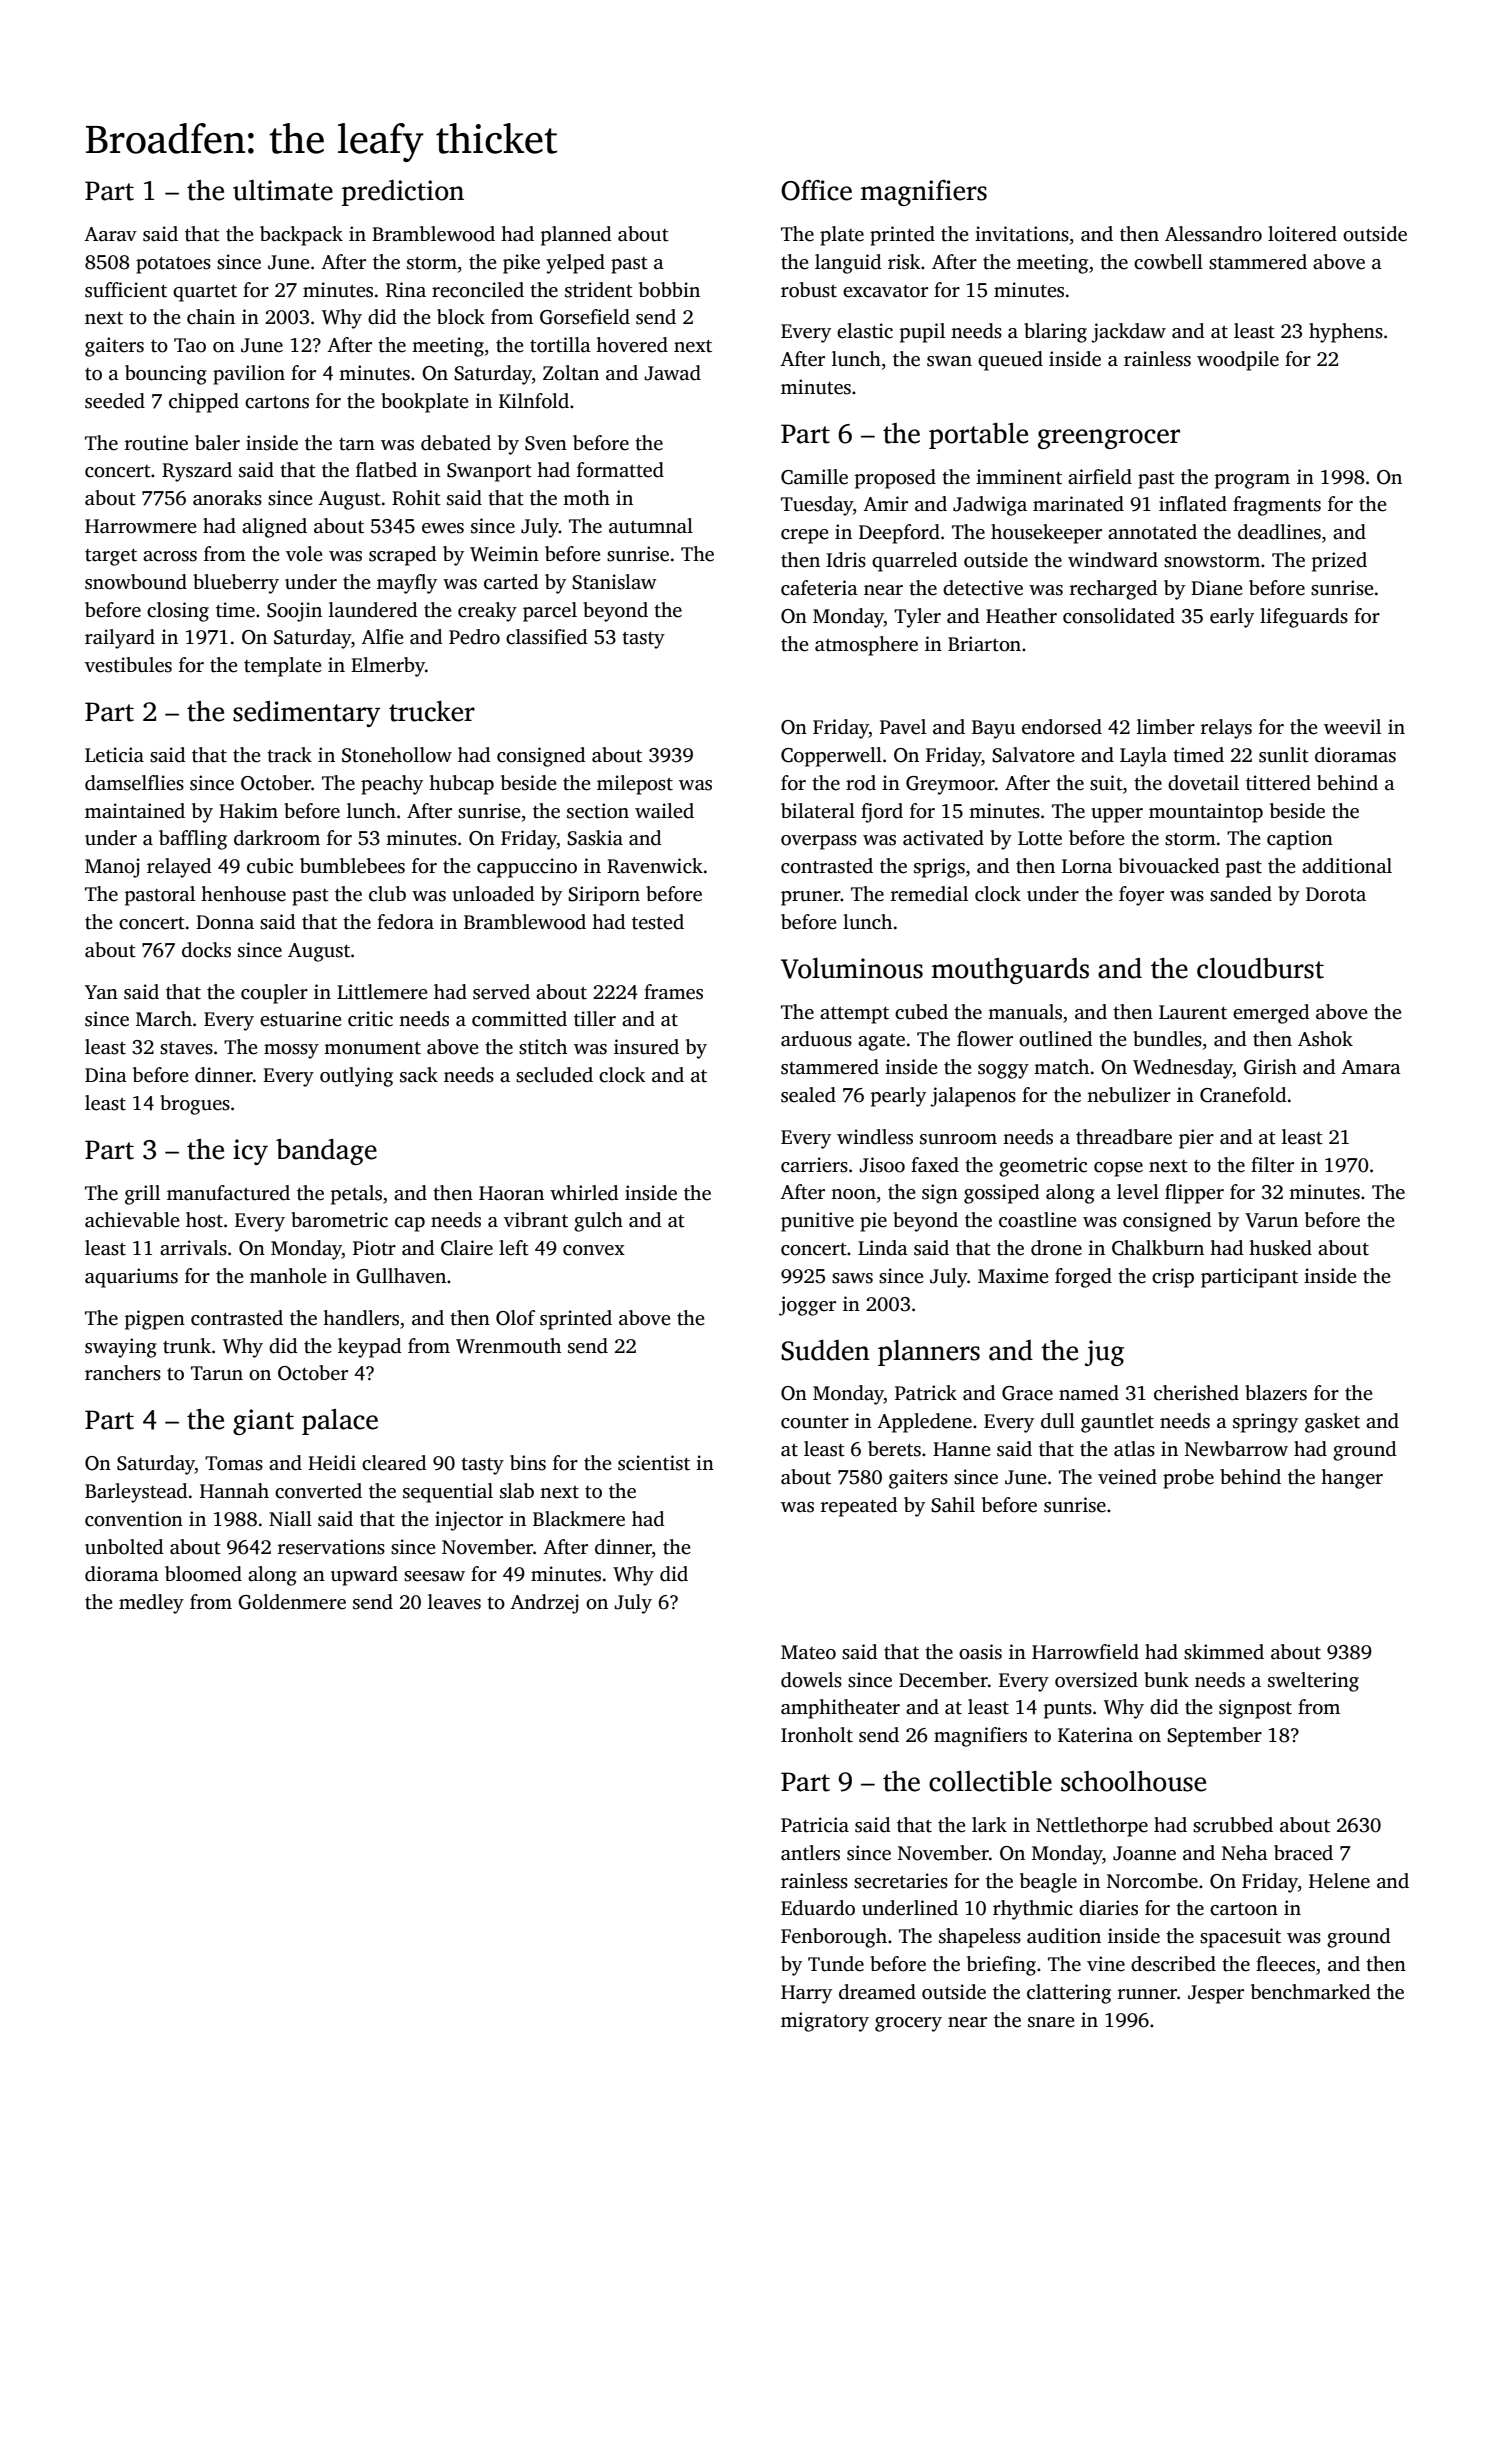 Image resolution: width=1496 pixels, height=2464 pixels. What do you see at coordinates (283, 190) in the page?
I see `ultimate` at bounding box center [283, 190].
